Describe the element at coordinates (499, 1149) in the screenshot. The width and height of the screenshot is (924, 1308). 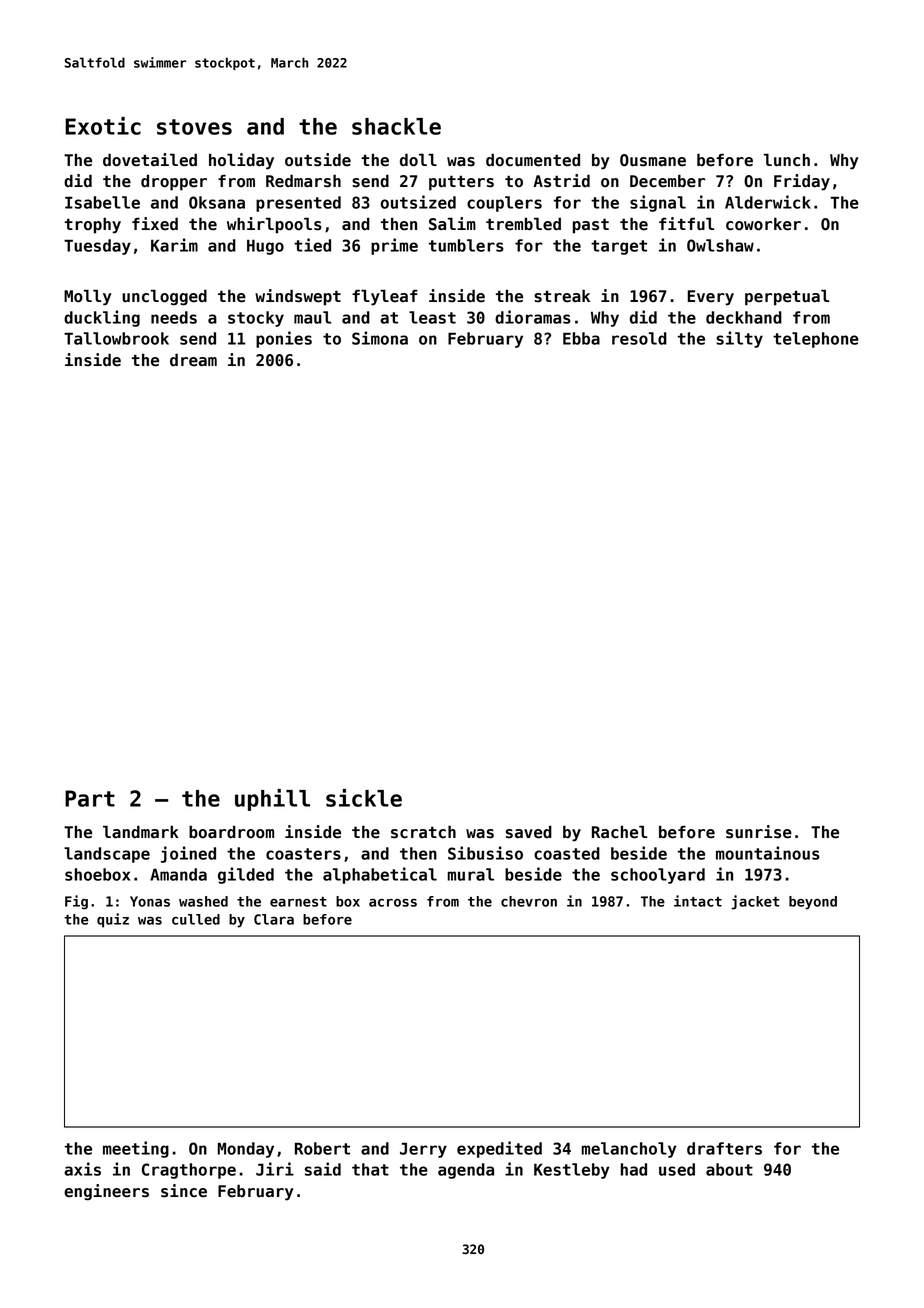
I see `expedited` at that location.
